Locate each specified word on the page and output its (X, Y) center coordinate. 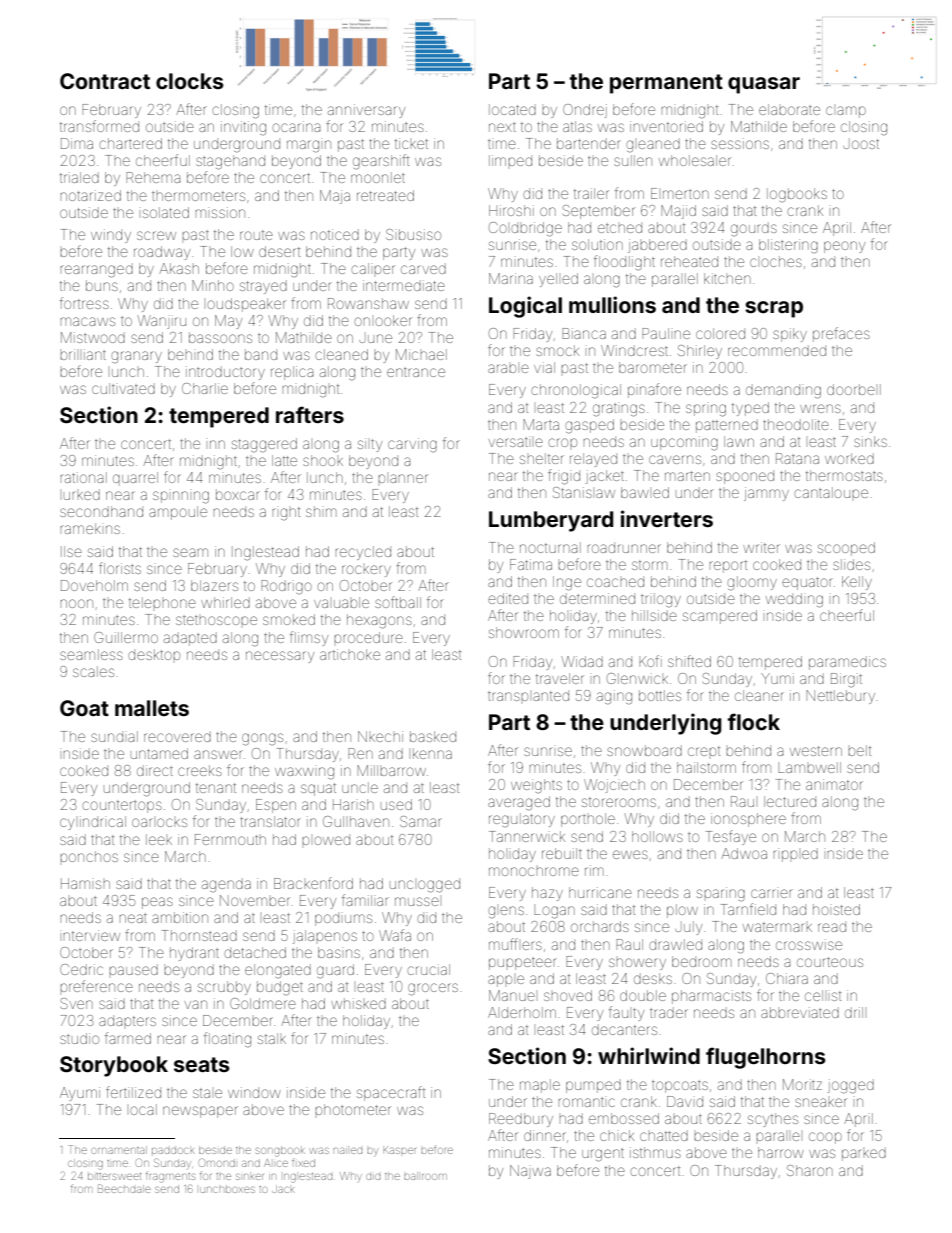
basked (433, 736)
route (256, 235)
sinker (250, 1176)
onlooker (383, 320)
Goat (84, 708)
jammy (766, 494)
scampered (720, 617)
